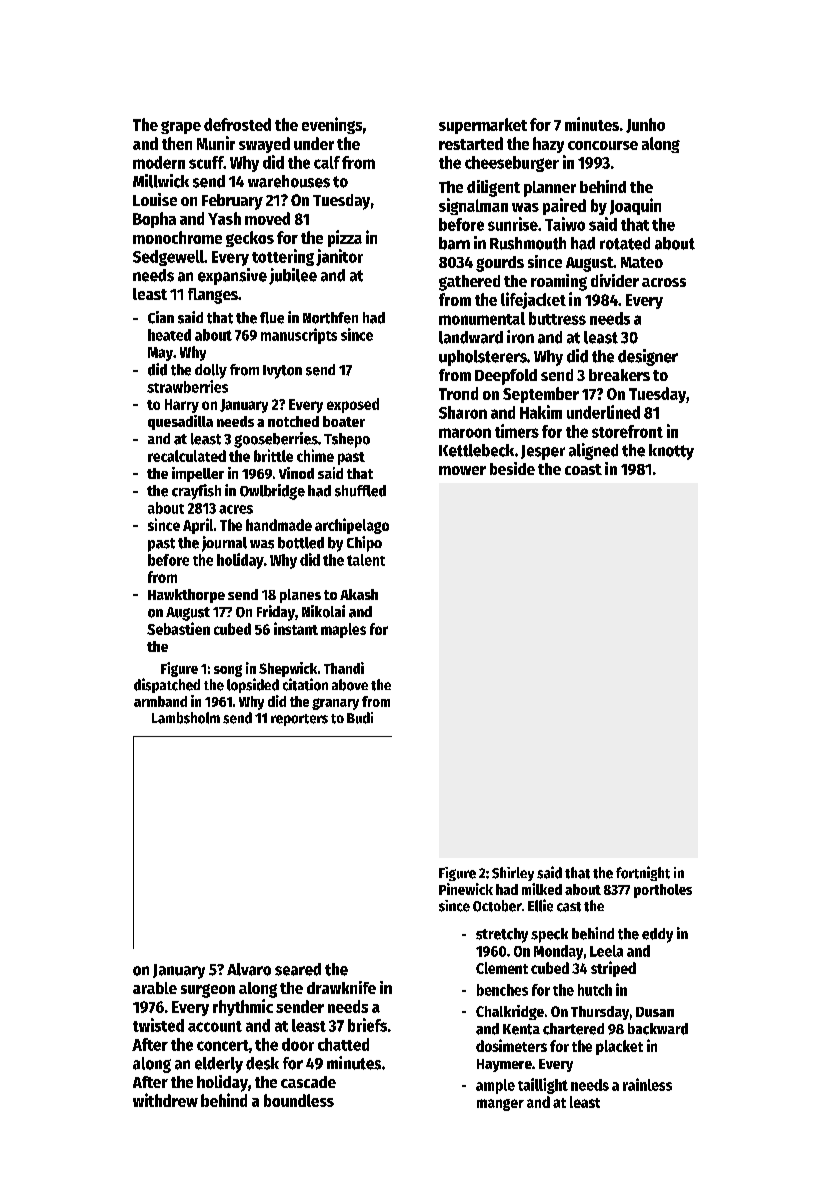  What do you see at coordinates (645, 125) in the screenshot?
I see `Junho` at bounding box center [645, 125].
